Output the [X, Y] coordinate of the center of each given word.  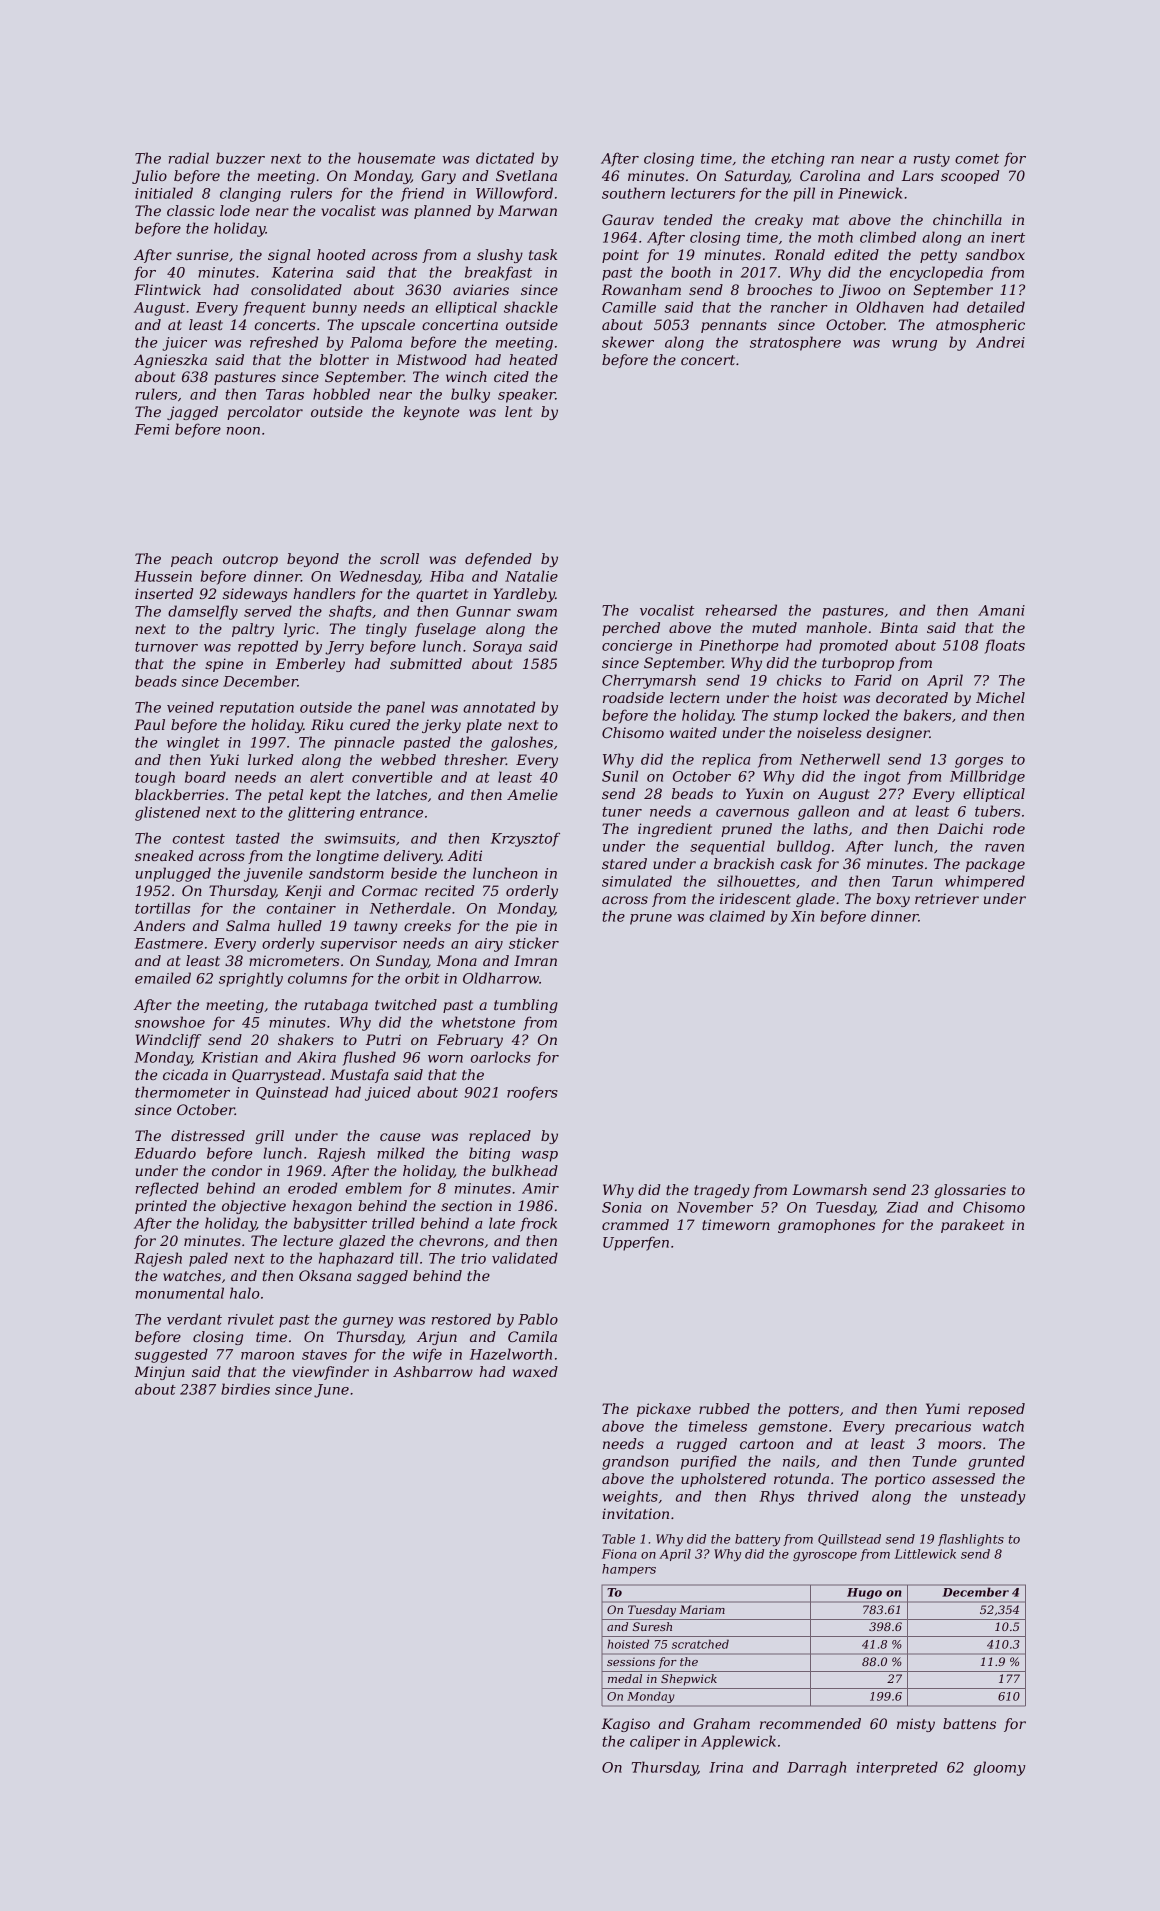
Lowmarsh [829, 1189]
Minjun [159, 1373]
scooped [970, 177]
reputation [257, 709]
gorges [979, 762]
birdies [245, 1389]
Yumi [943, 1408]
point [620, 256]
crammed [635, 1224]
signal [289, 256]
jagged [192, 413]
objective [254, 1207]
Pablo [538, 1319]
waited [693, 732]
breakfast [498, 273]
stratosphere [795, 343]
